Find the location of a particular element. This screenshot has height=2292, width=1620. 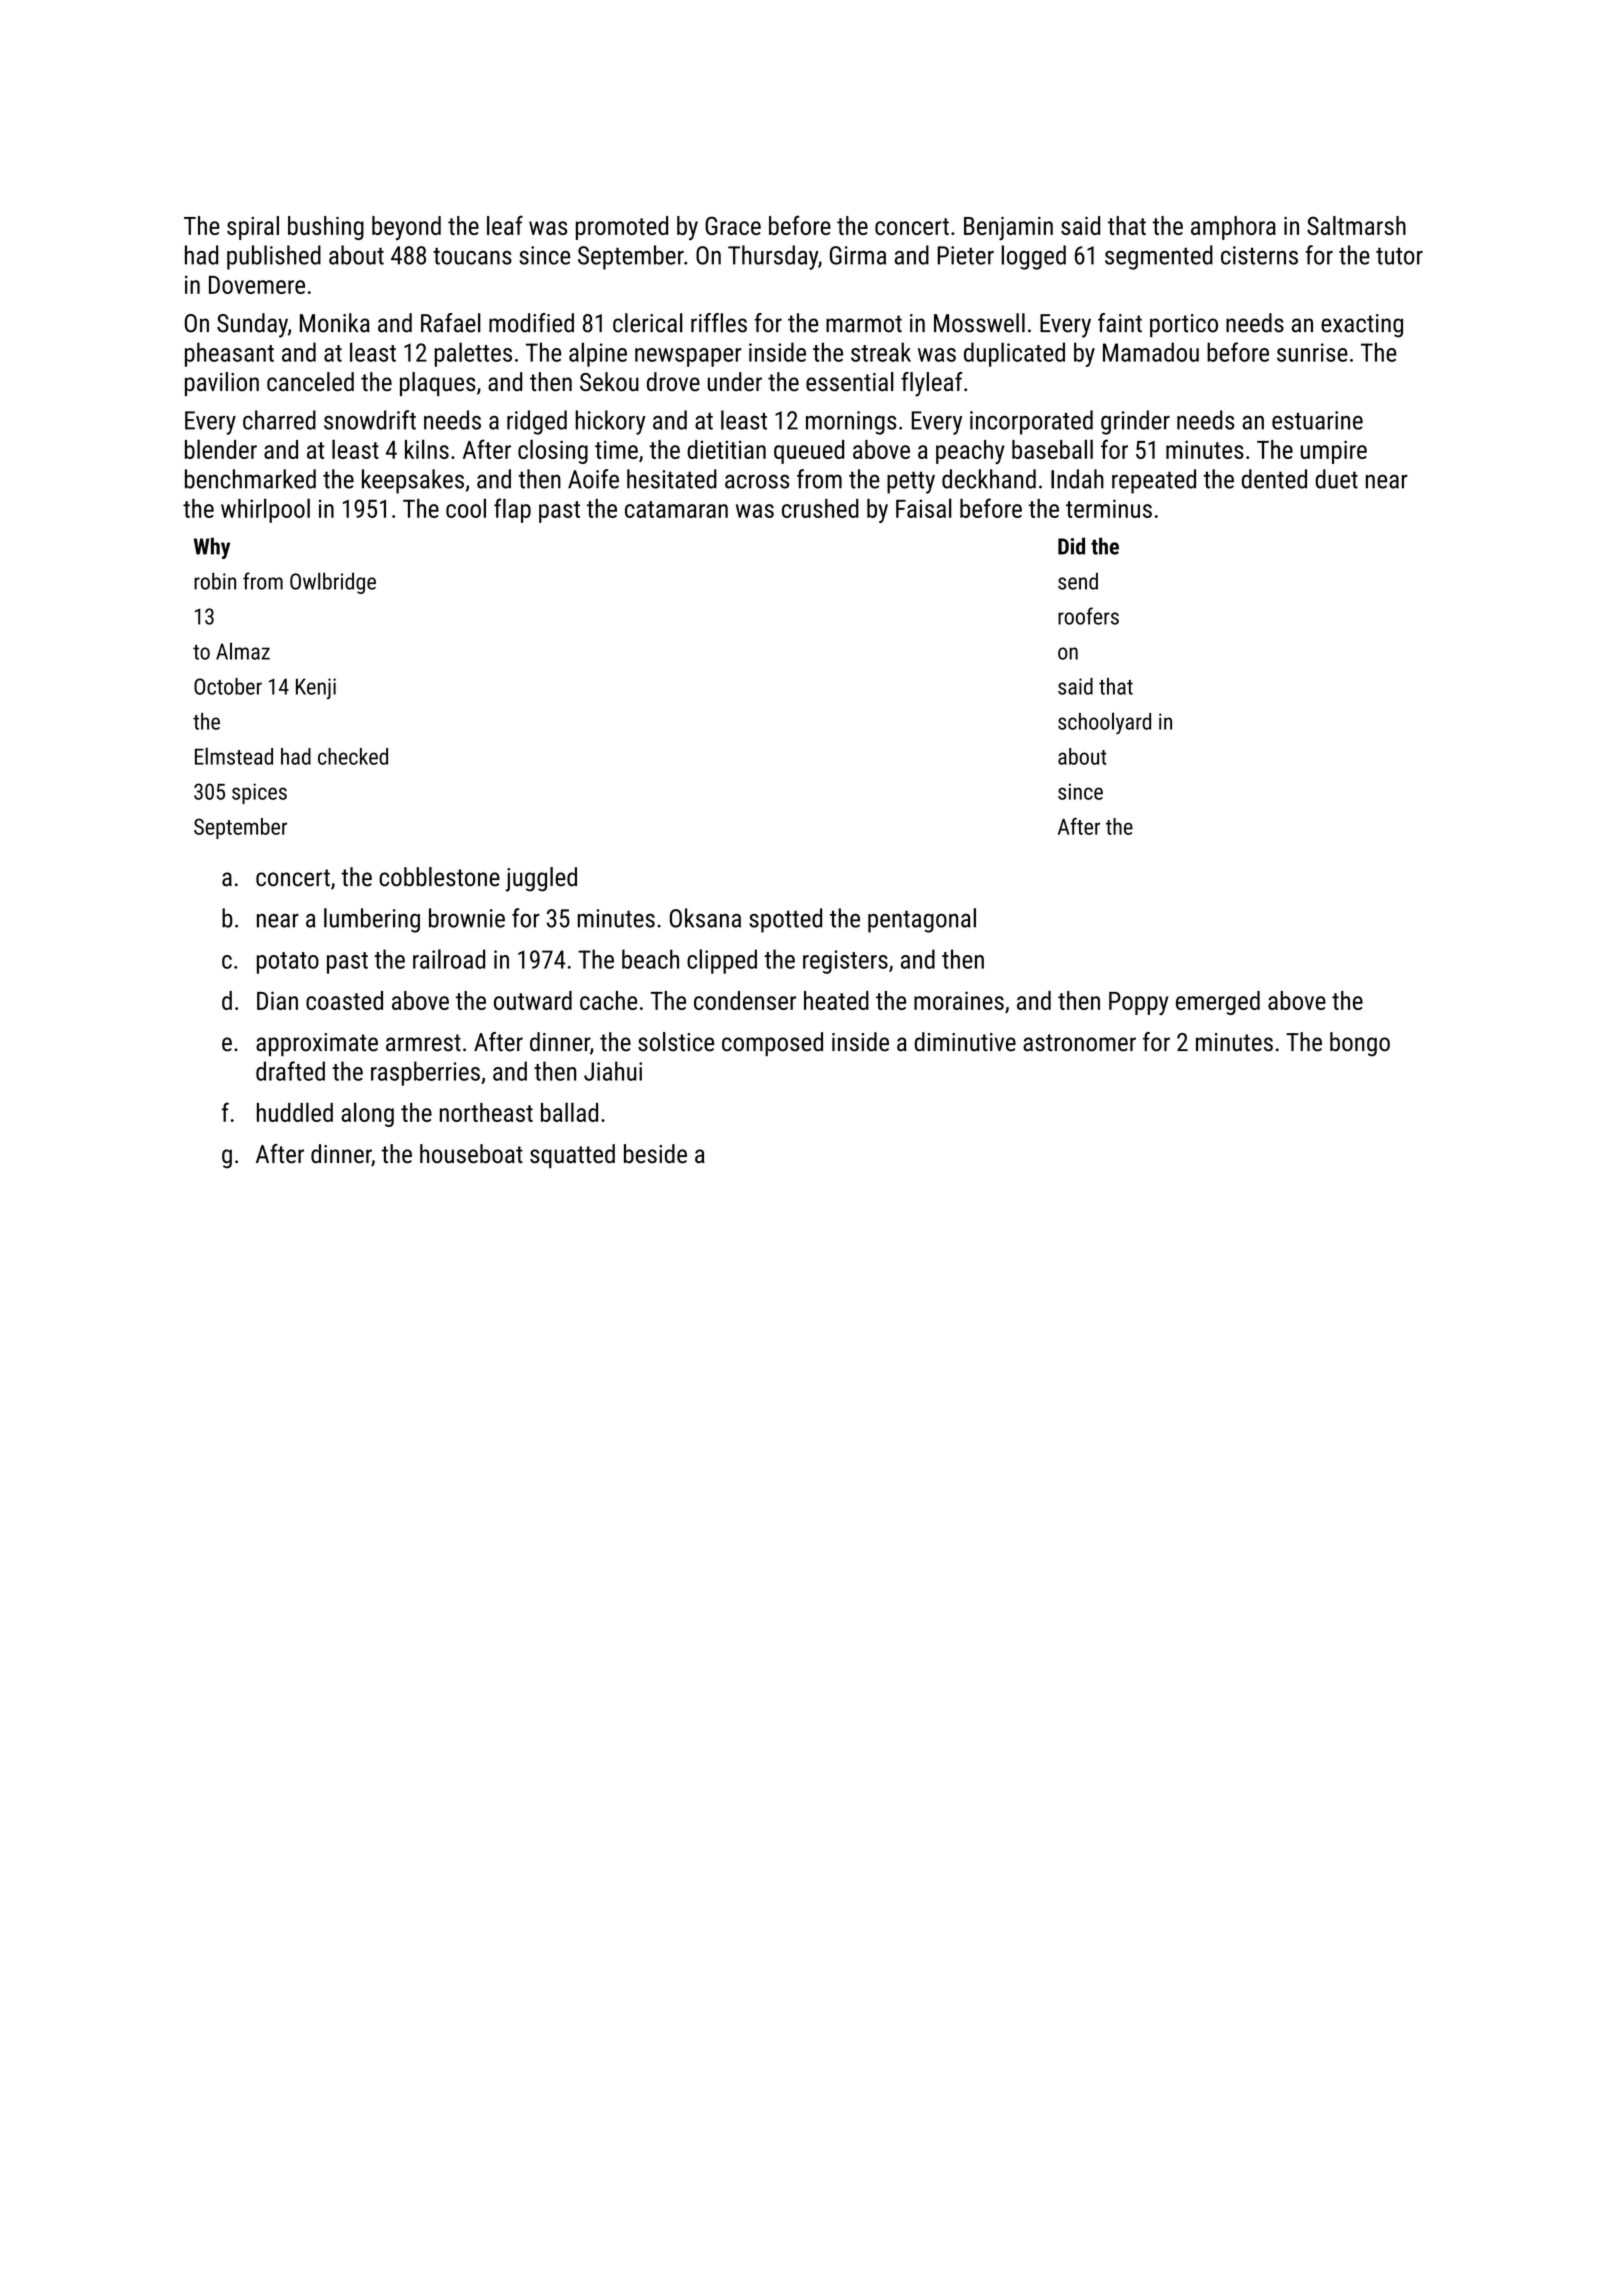

lumbering is located at coordinates (372, 920).
